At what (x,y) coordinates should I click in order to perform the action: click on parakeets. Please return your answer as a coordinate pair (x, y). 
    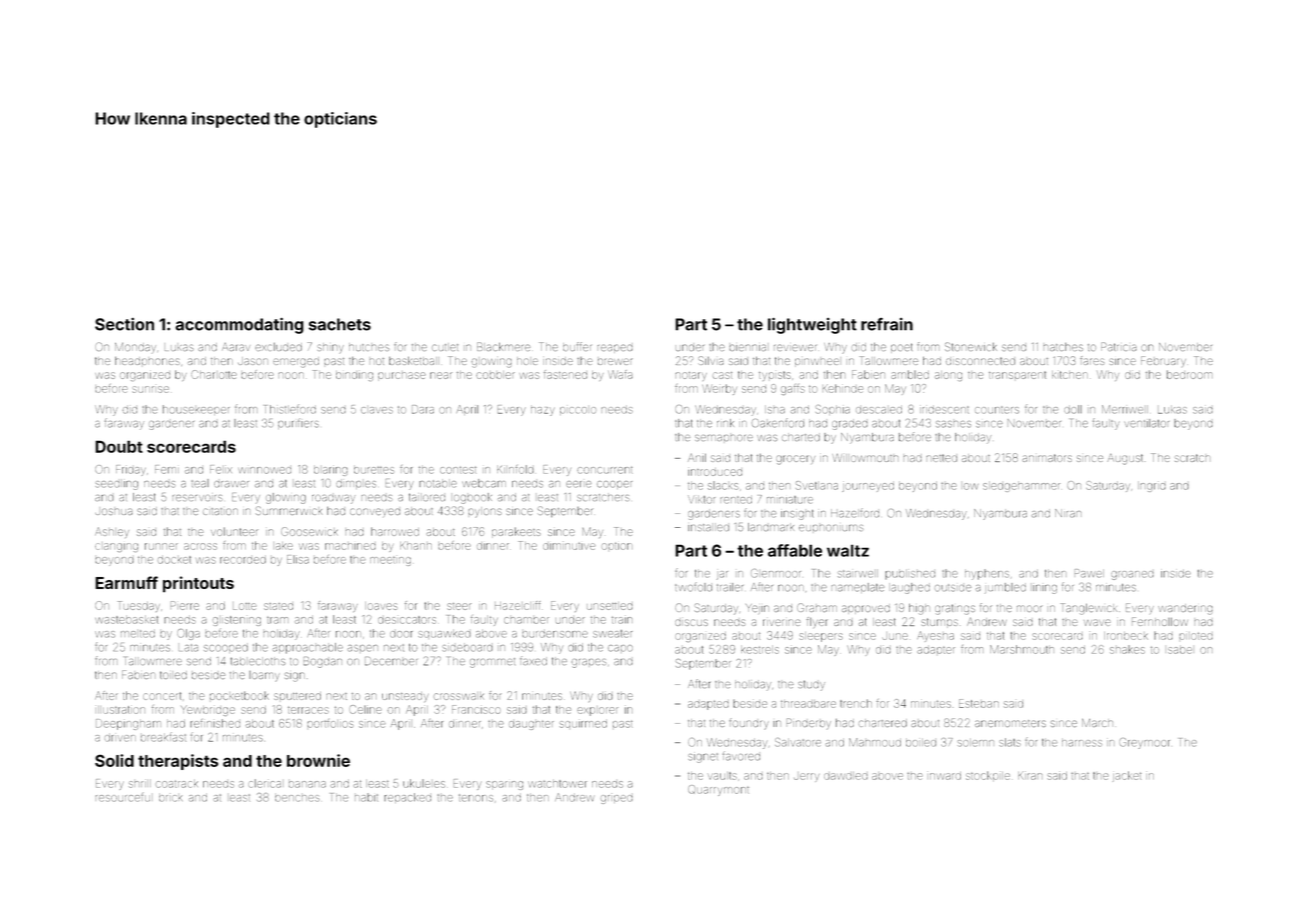
    Looking at the image, I should click on (516, 532).
